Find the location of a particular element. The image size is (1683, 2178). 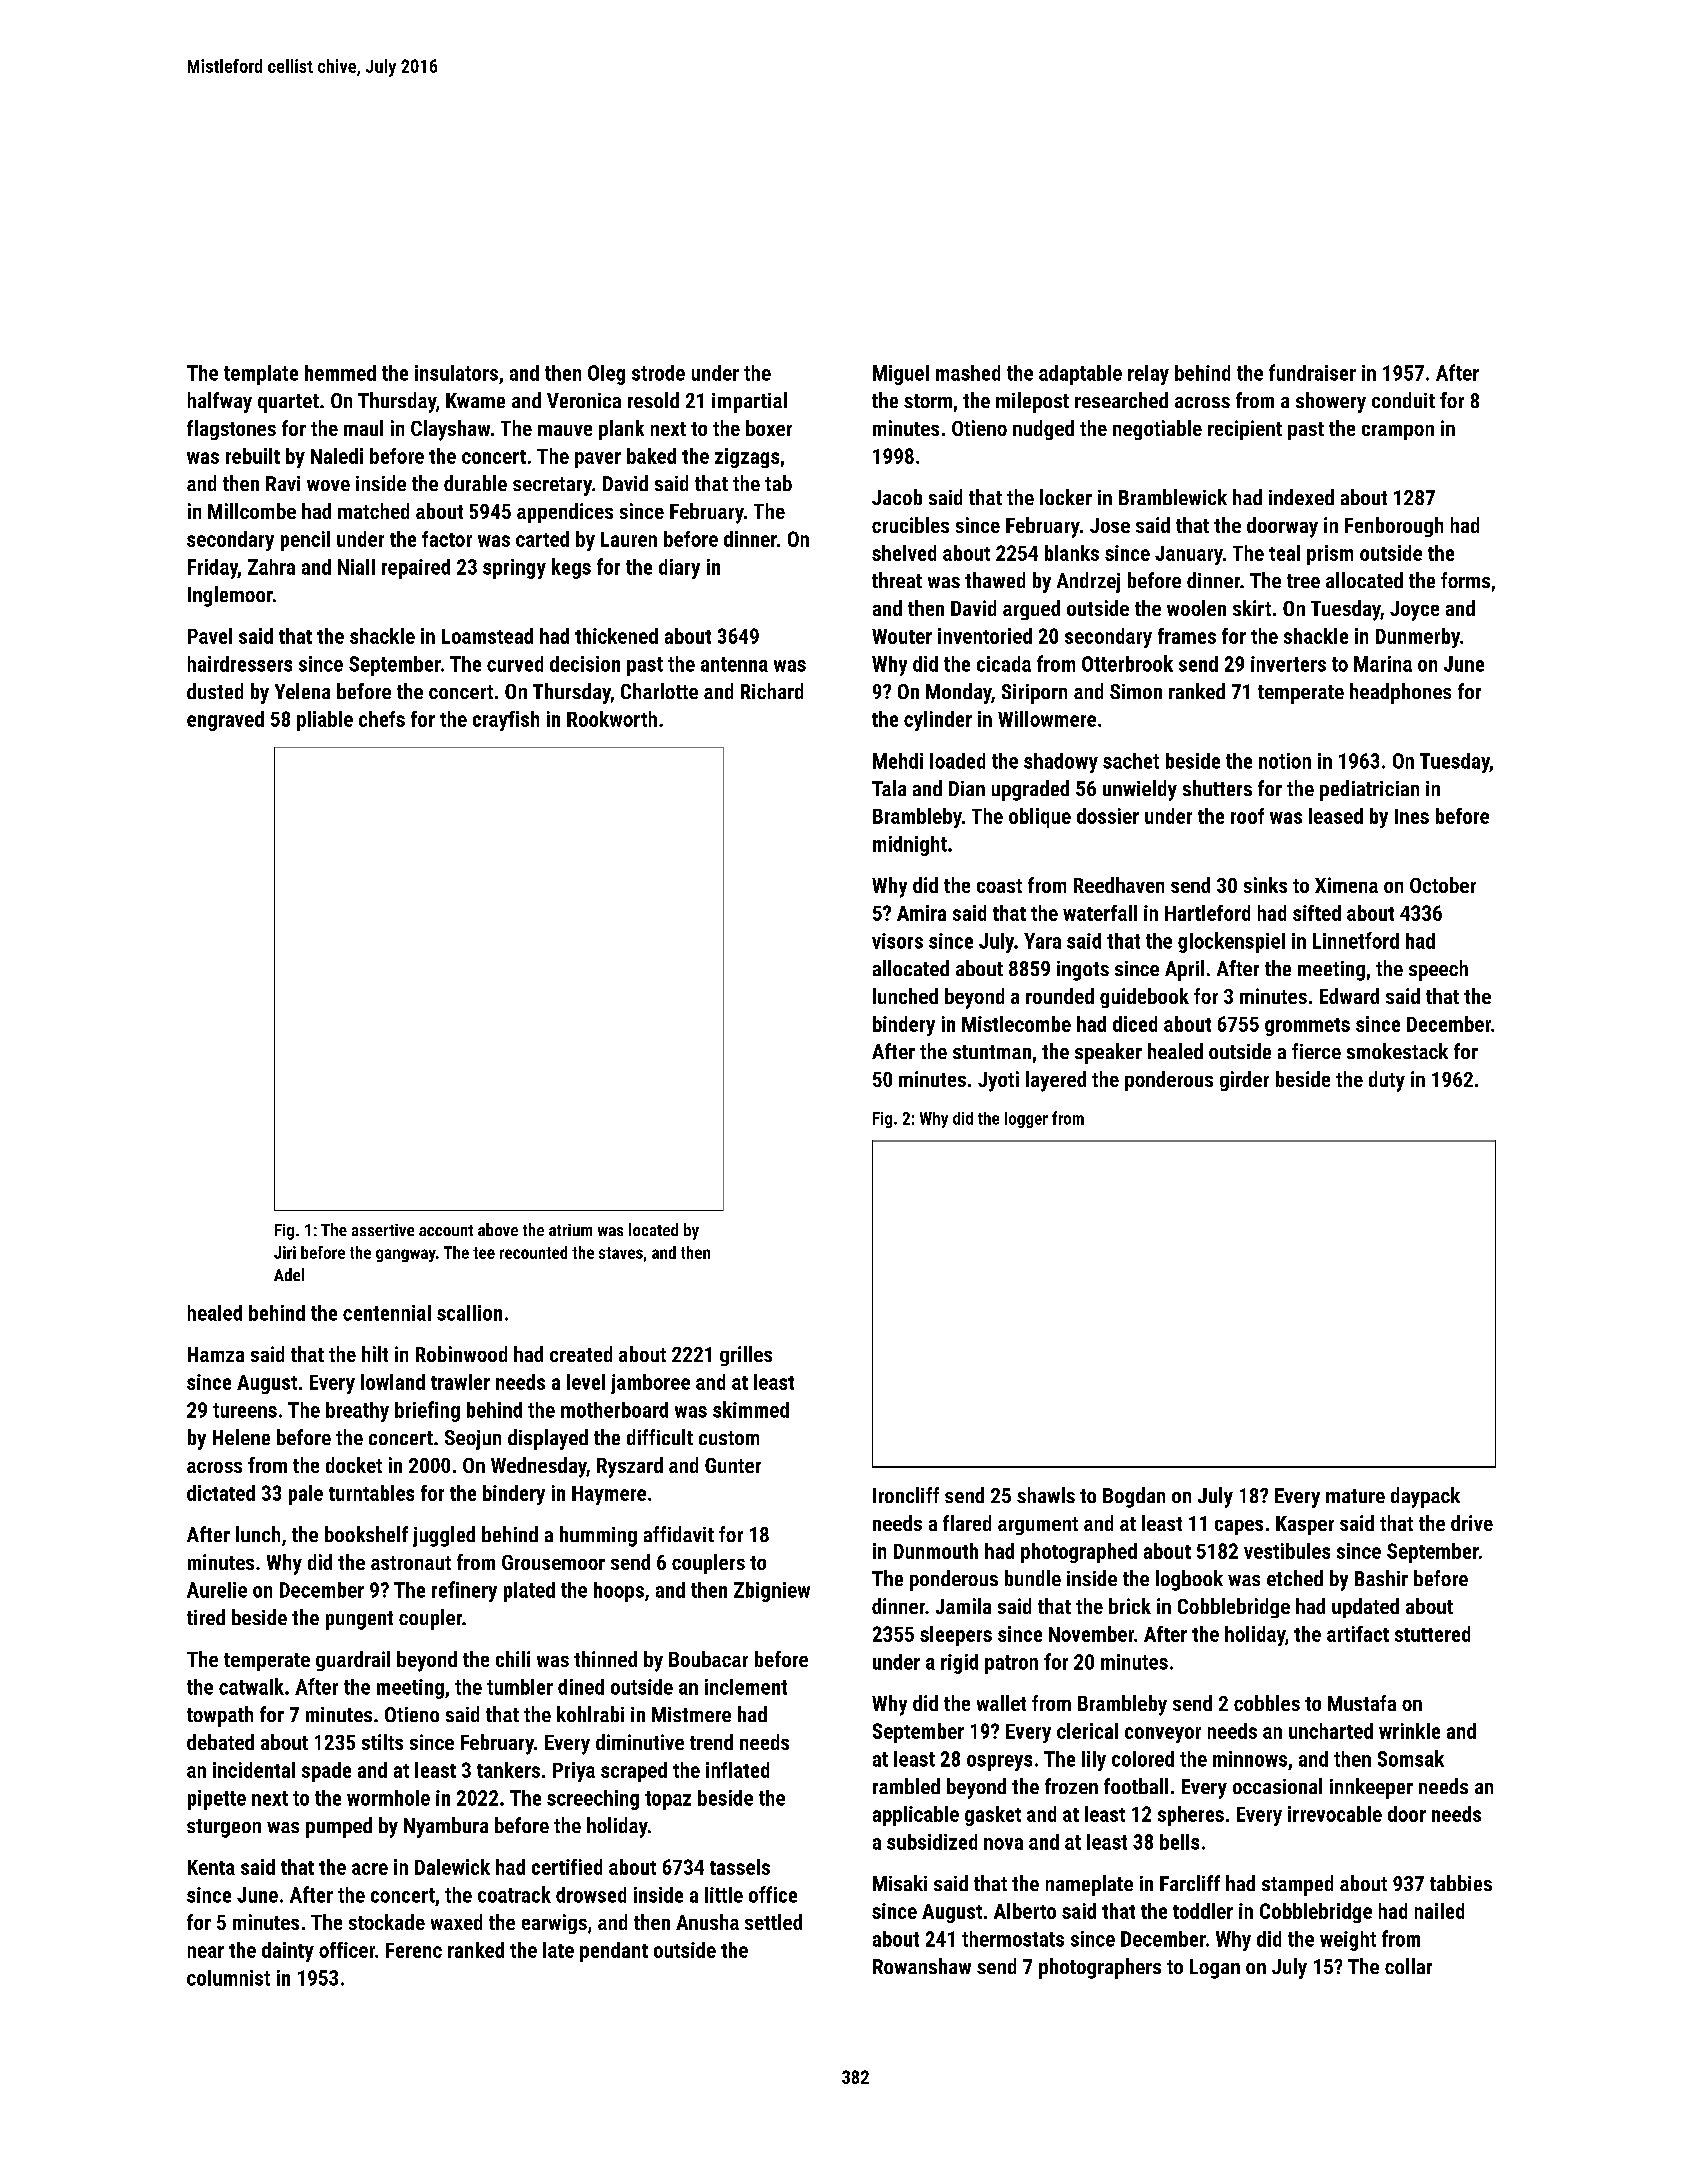

Jyoti is located at coordinates (998, 1081).
